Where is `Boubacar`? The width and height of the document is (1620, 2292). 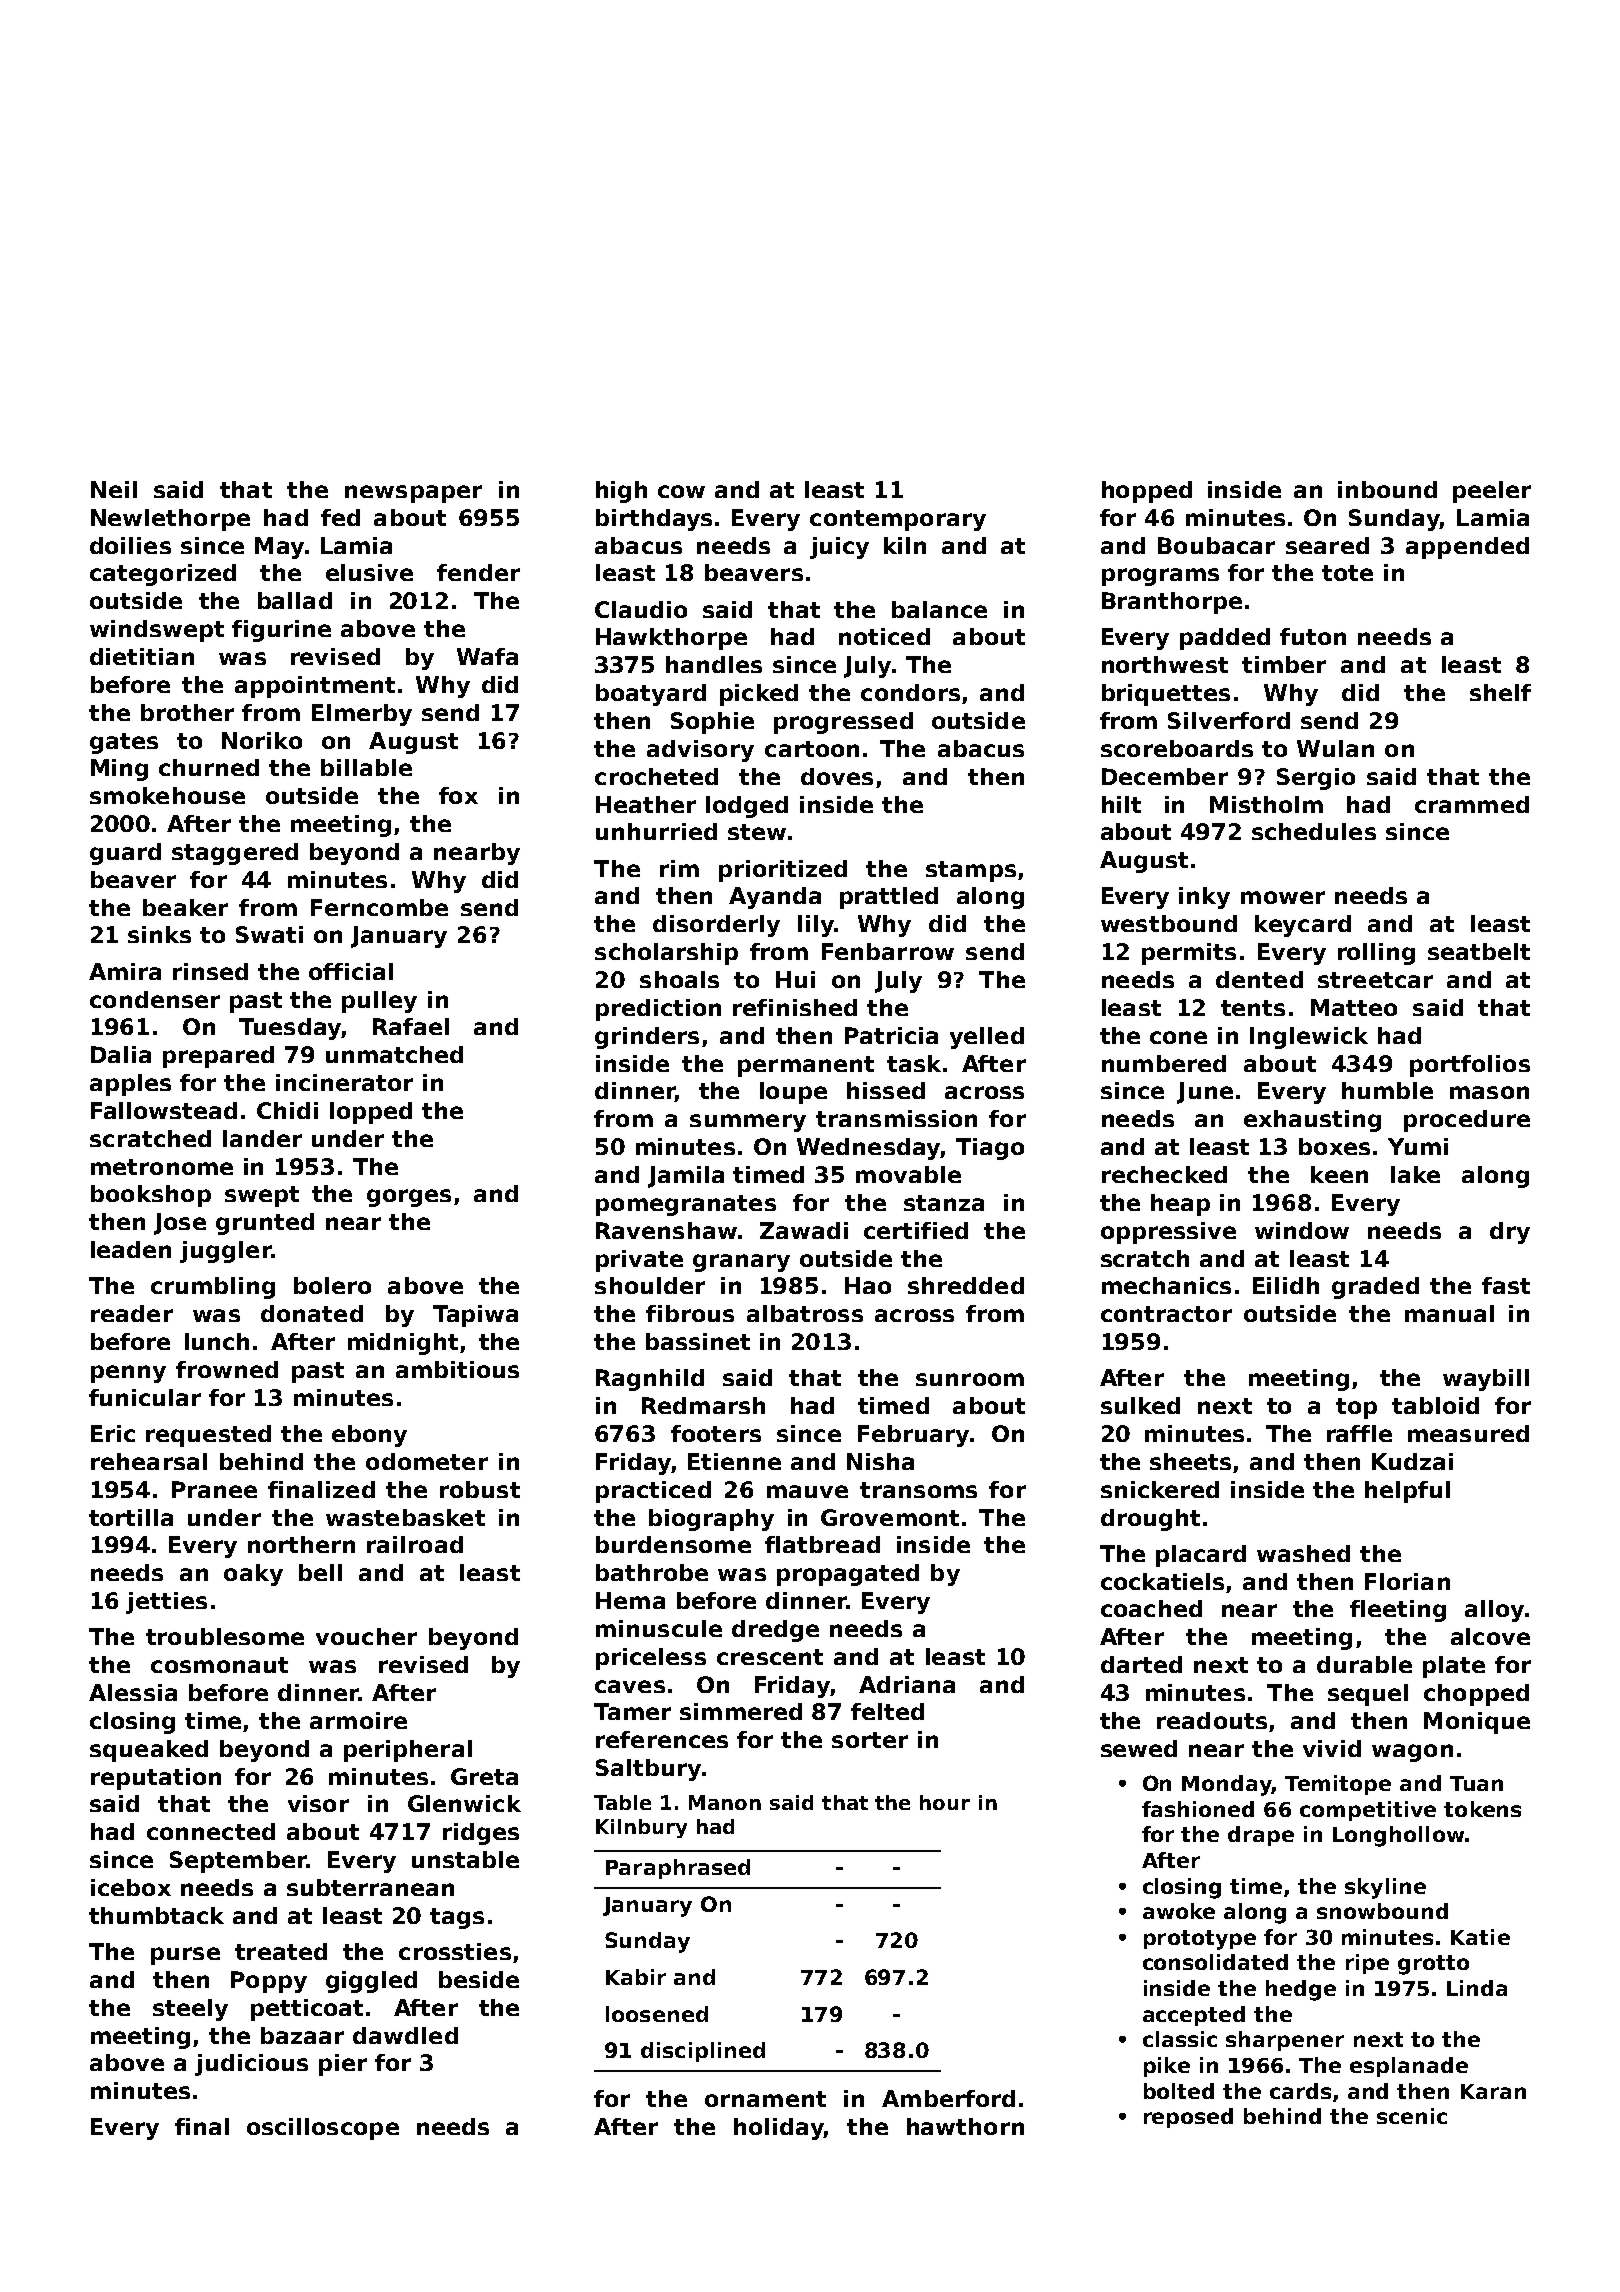
Boubacar is located at coordinates (1216, 545).
